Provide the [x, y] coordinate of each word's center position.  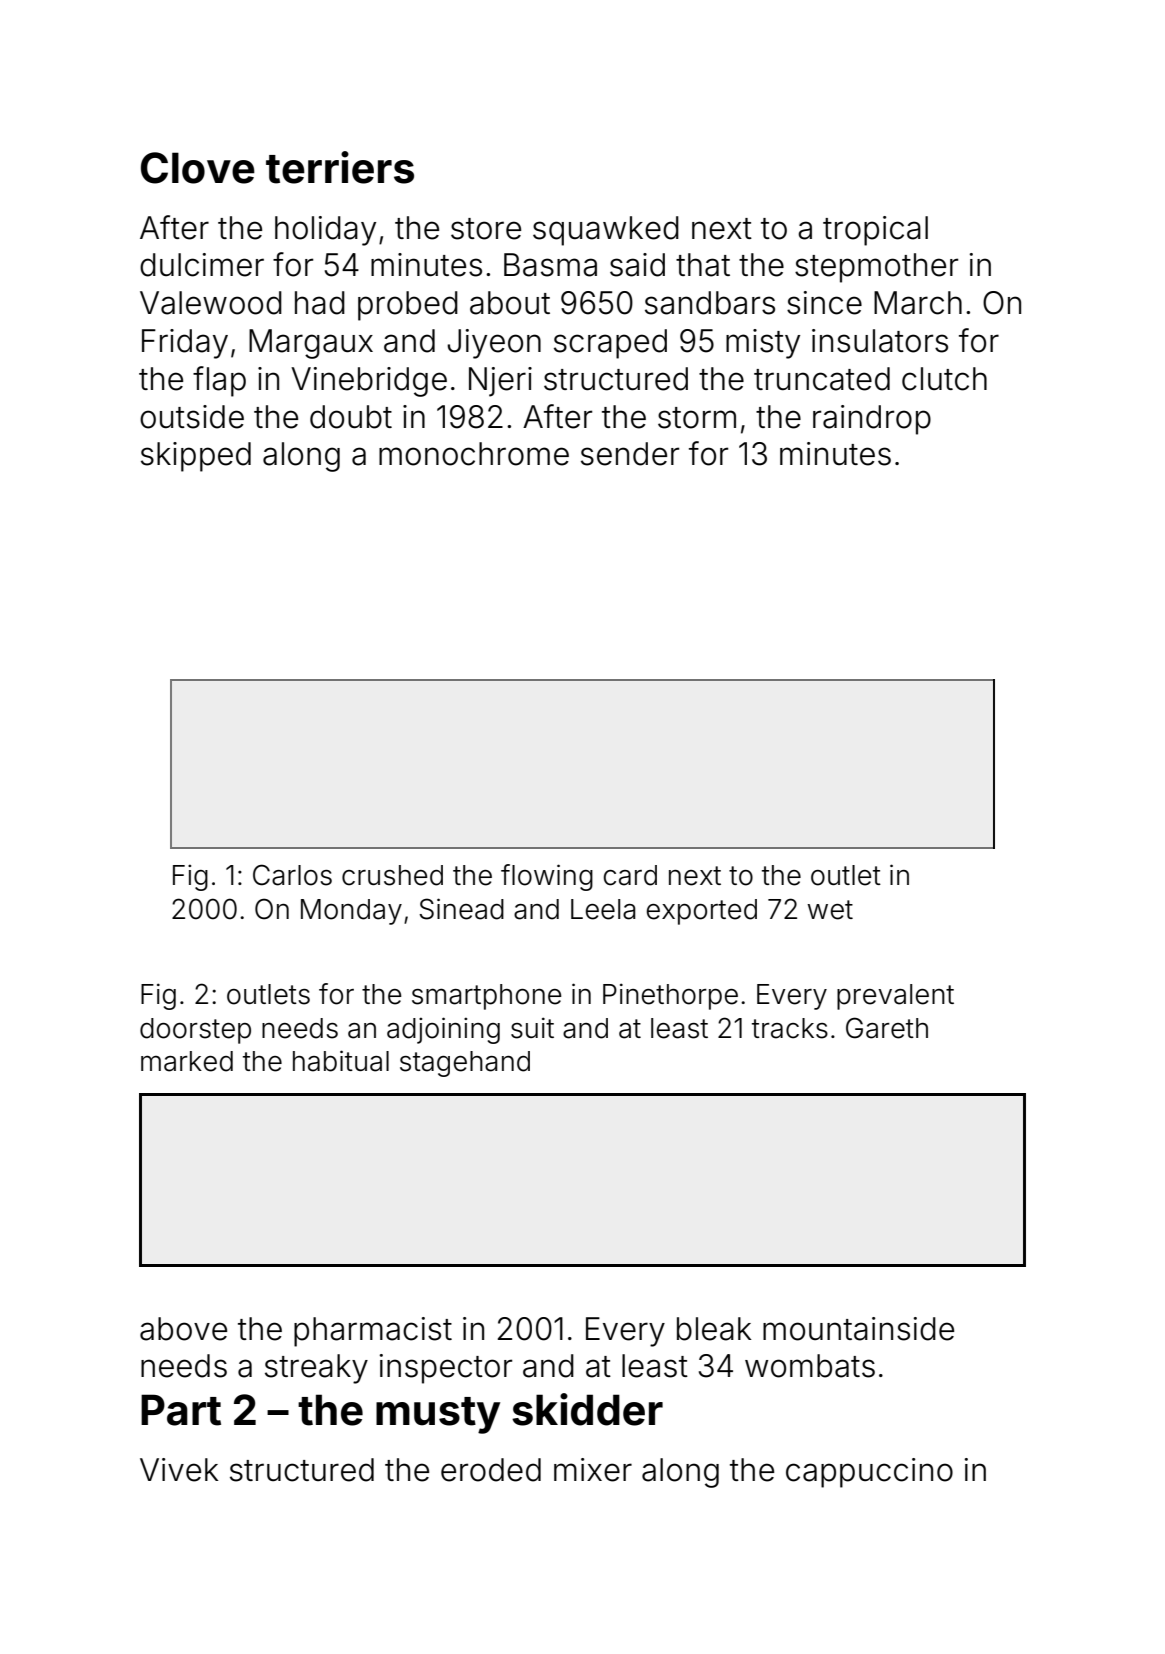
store [486, 229]
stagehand [465, 1064]
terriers [340, 167]
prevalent [895, 997]
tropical [875, 231]
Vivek [179, 1470]
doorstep [195, 1031]
